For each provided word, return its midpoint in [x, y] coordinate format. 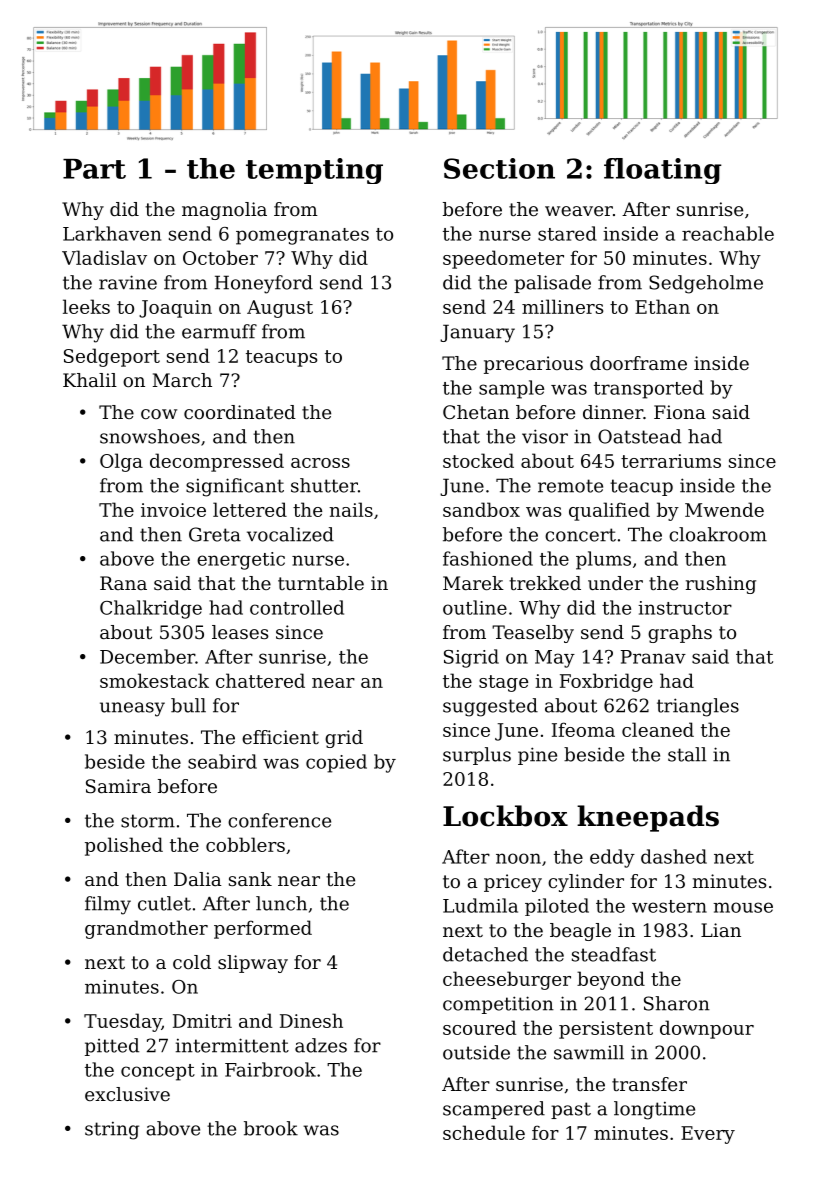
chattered [260, 680]
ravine [128, 282]
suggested [490, 707]
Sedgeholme [706, 284]
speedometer [503, 259]
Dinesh [311, 1020]
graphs [680, 634]
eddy [612, 858]
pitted [112, 1047]
